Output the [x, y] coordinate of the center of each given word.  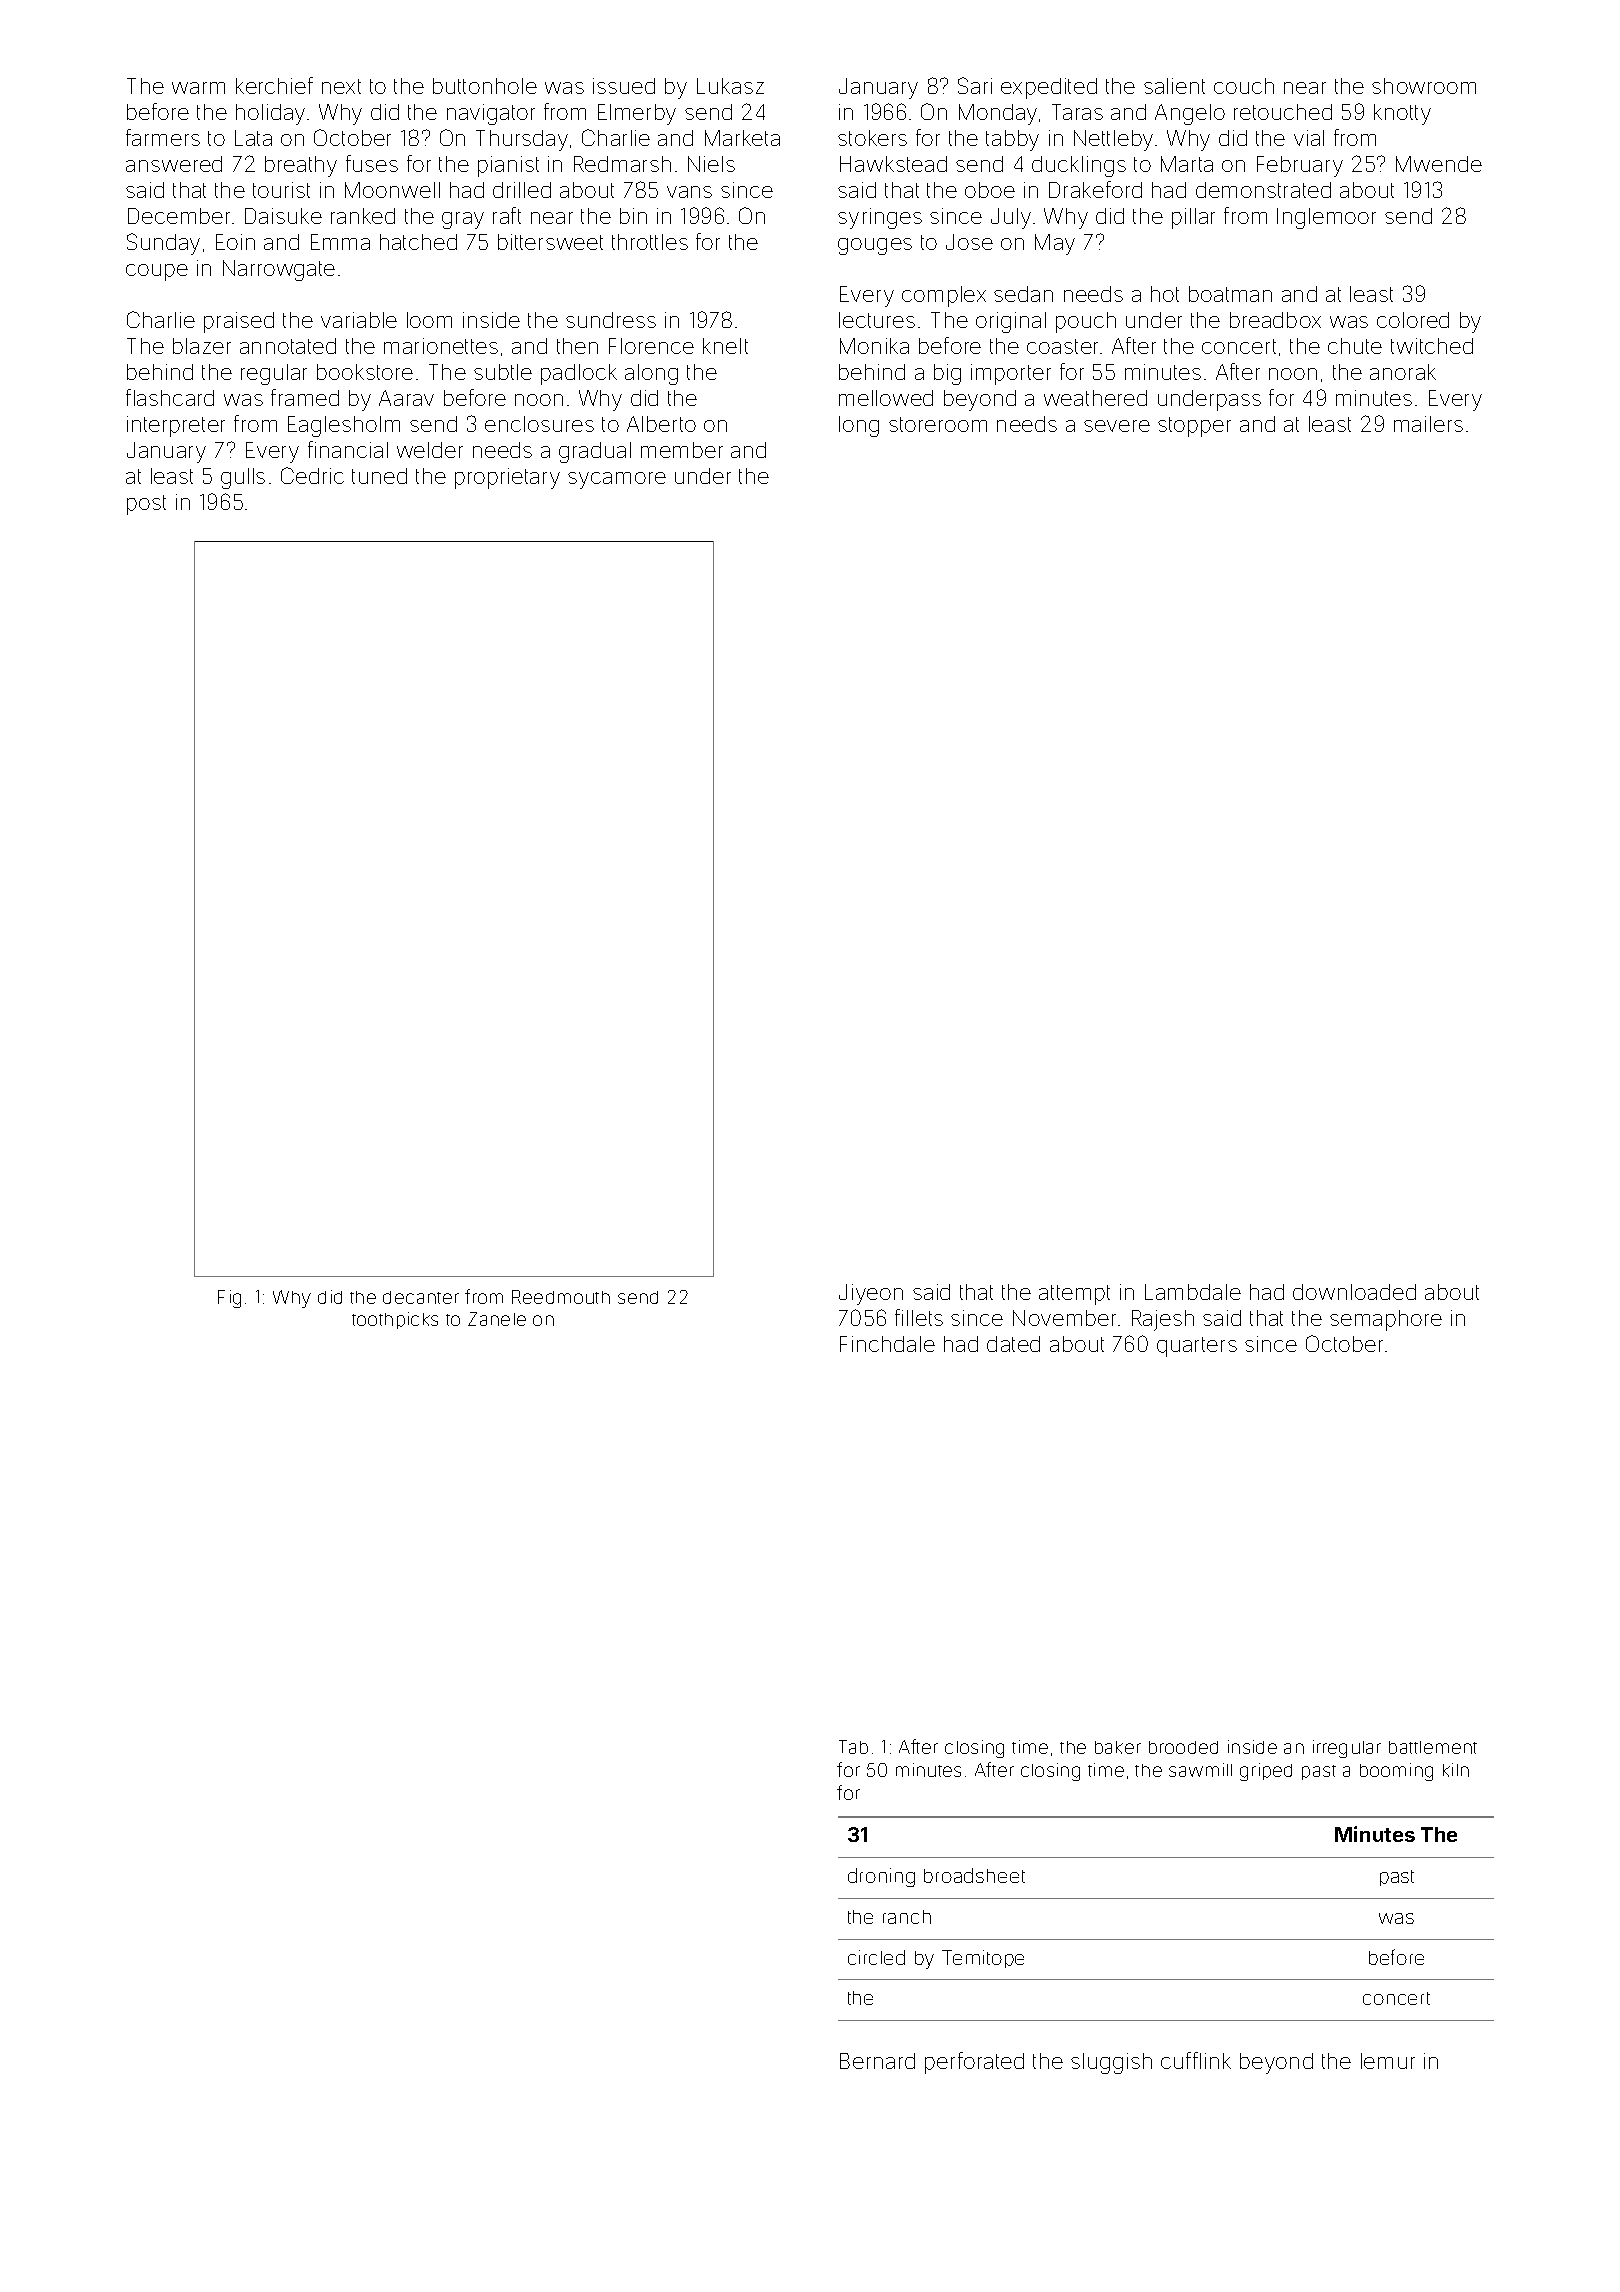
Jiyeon [871, 1294]
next [341, 86]
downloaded [1354, 1292]
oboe [990, 190]
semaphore [1386, 1320]
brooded [1183, 1747]
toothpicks [395, 1320]
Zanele [497, 1319]
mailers [1428, 424]
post [146, 505]
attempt [1074, 1295]
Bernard [877, 2061]
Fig [229, 1299]
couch [1244, 86]
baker [1118, 1747]
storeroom [938, 424]
